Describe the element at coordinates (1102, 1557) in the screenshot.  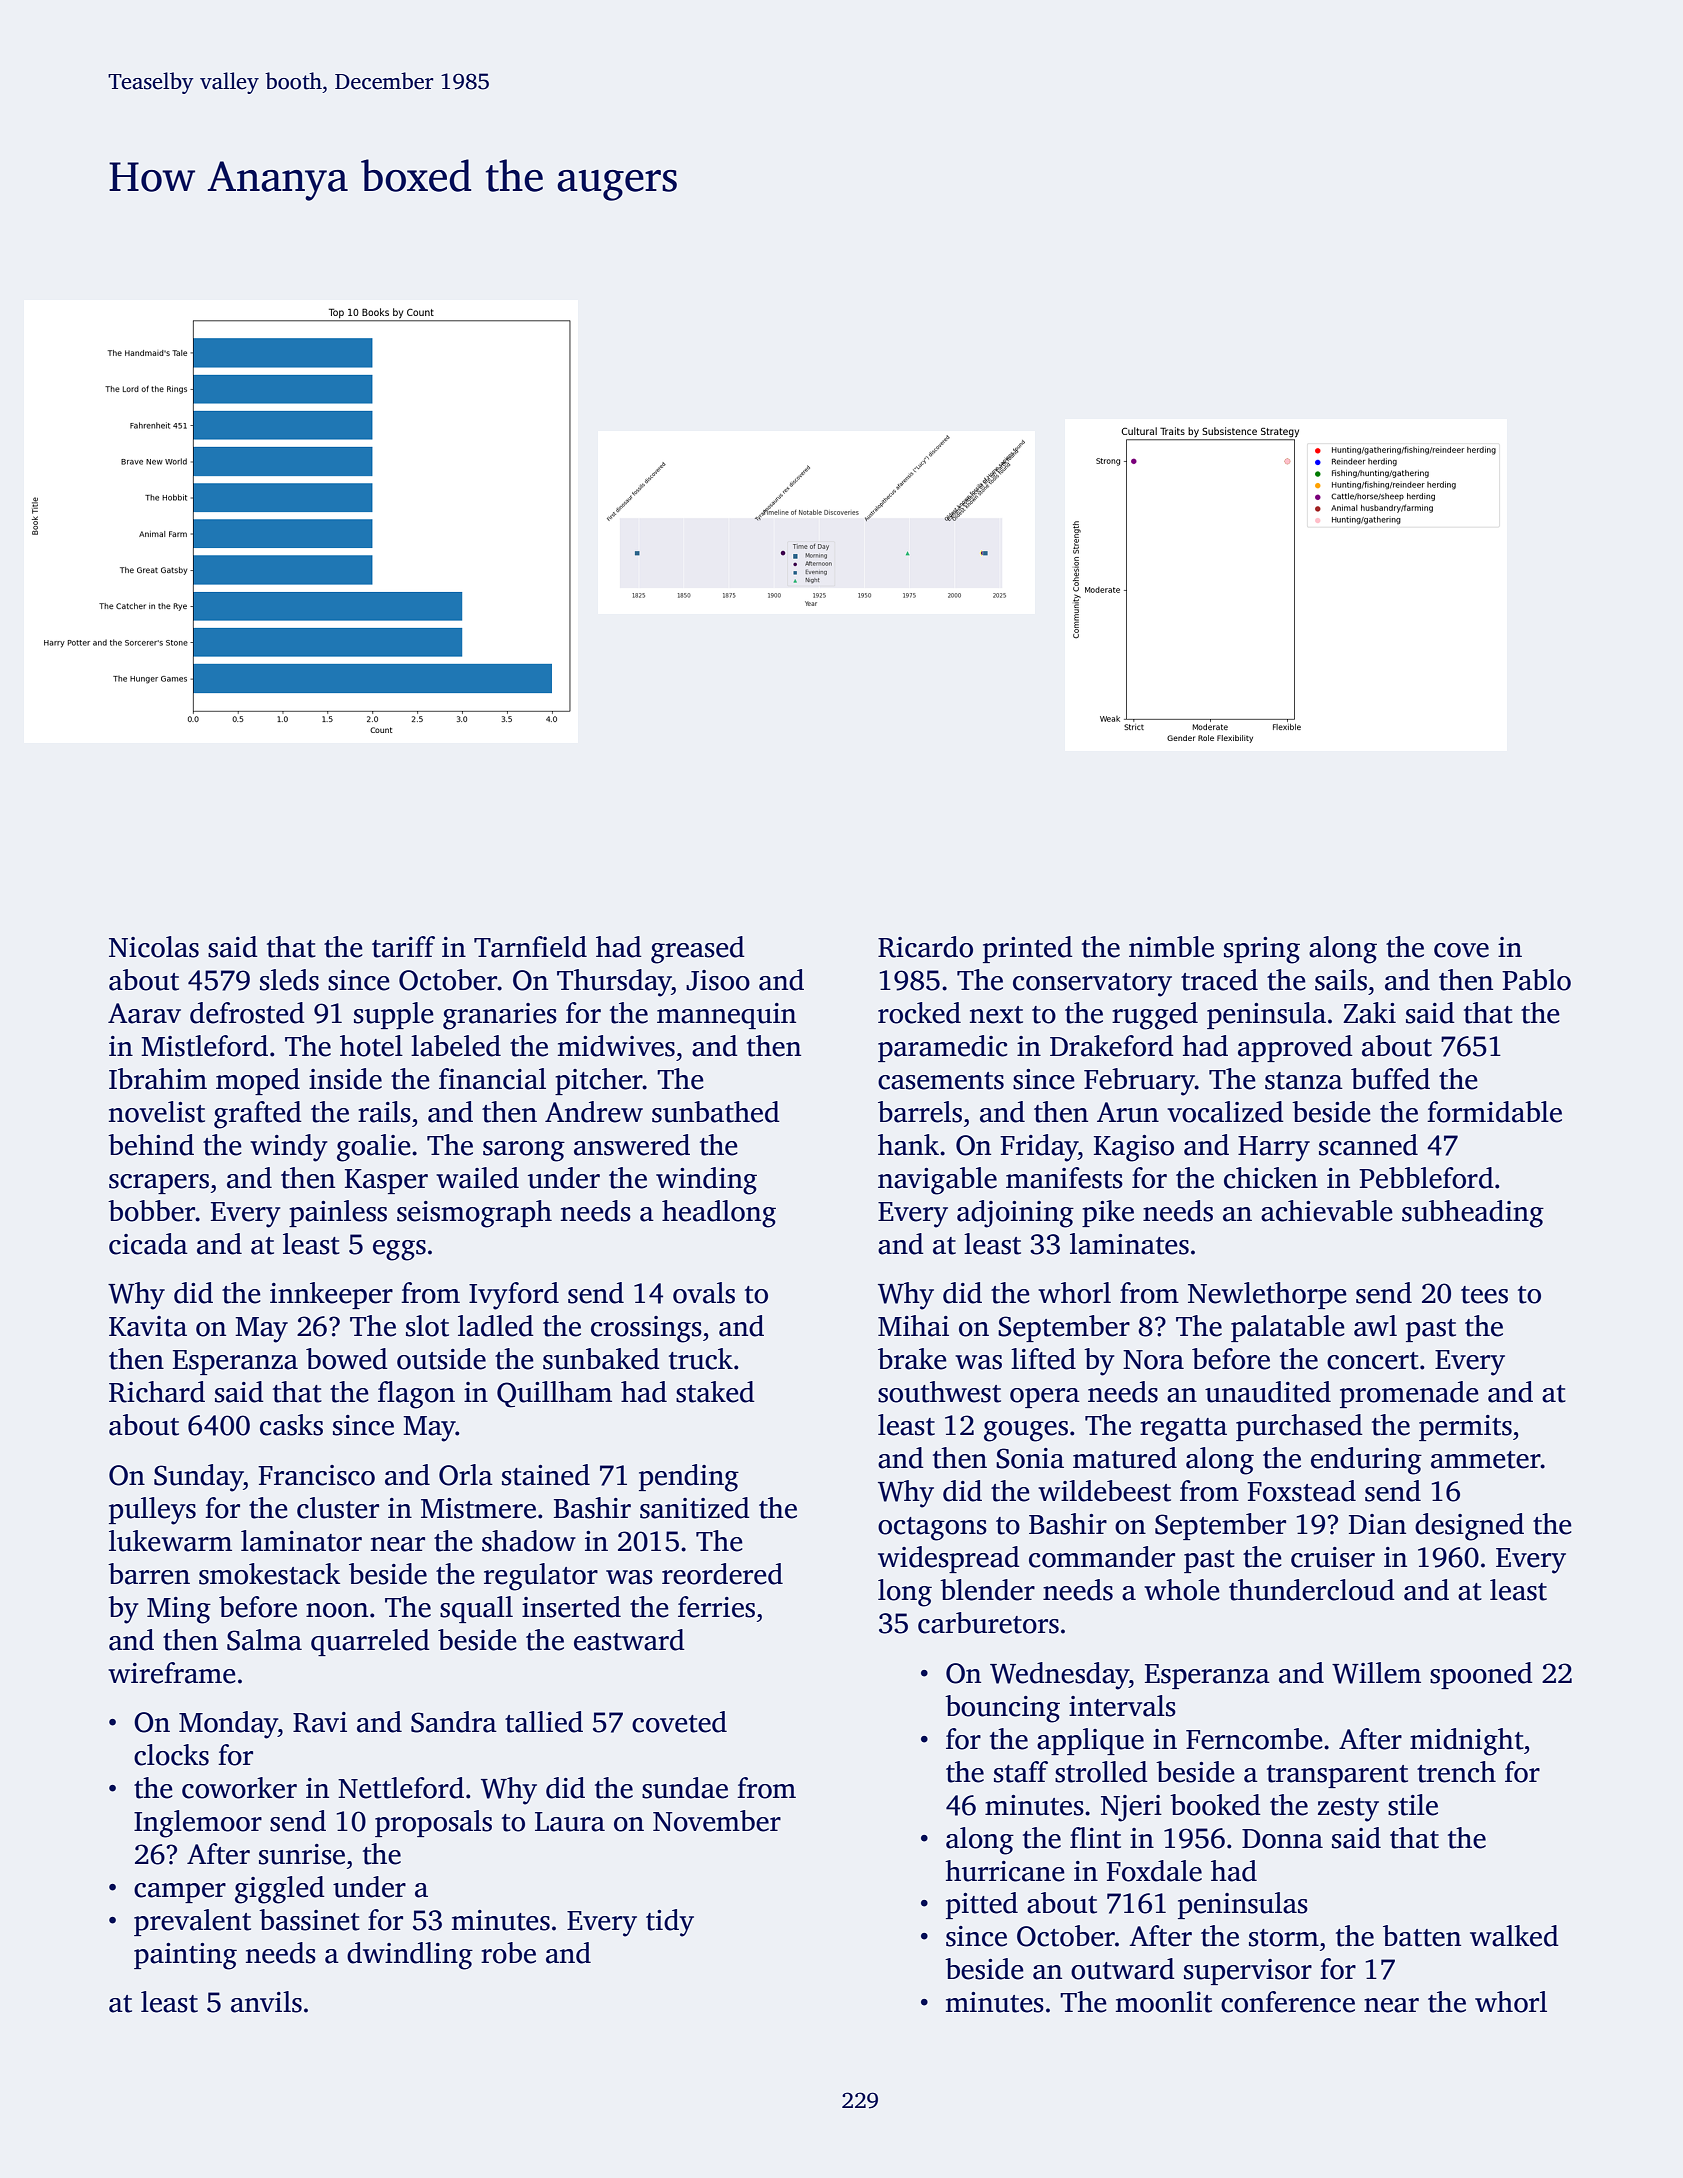
I see `commander` at that location.
